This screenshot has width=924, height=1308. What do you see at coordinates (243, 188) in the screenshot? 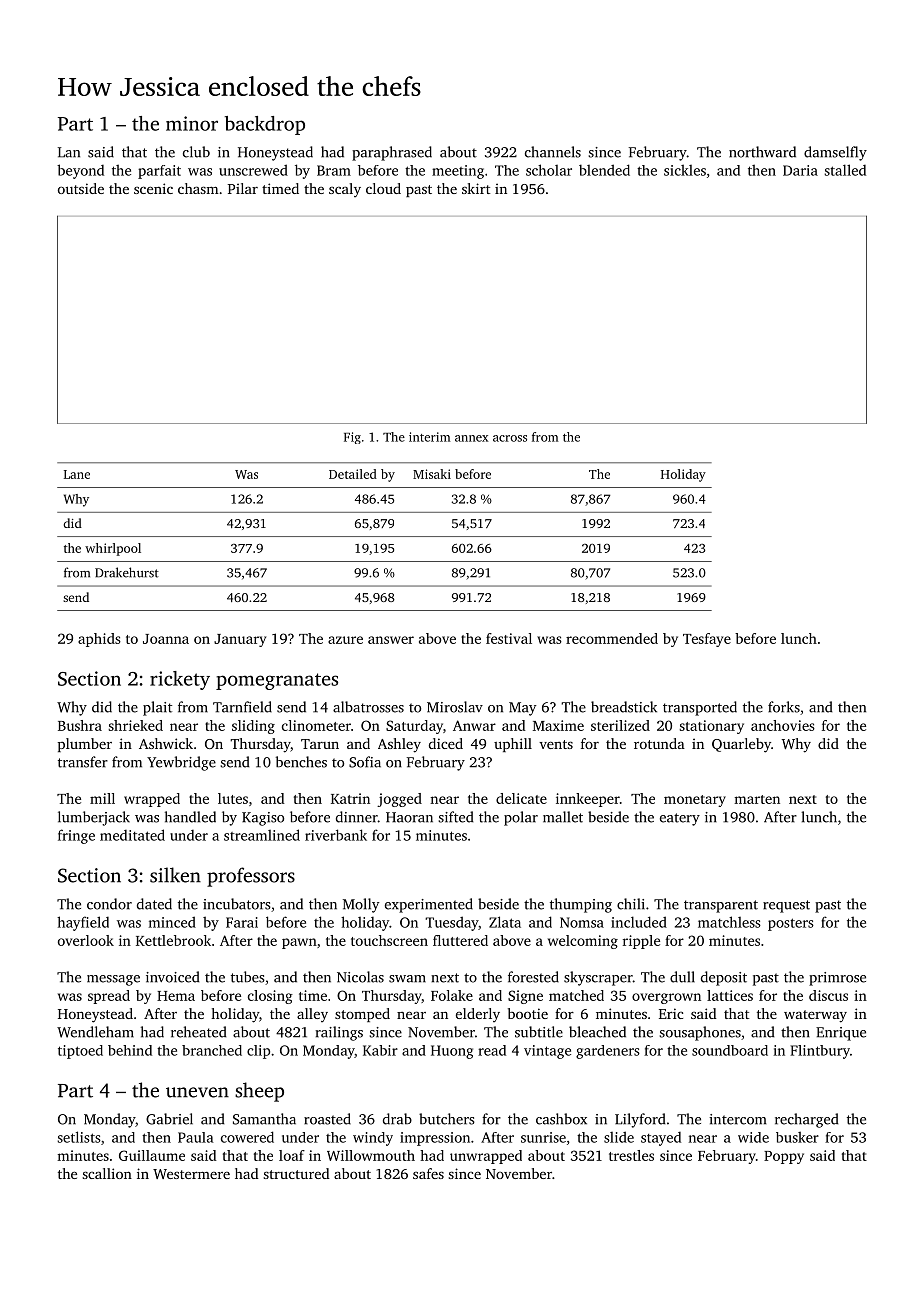
I see `Pilar` at bounding box center [243, 188].
